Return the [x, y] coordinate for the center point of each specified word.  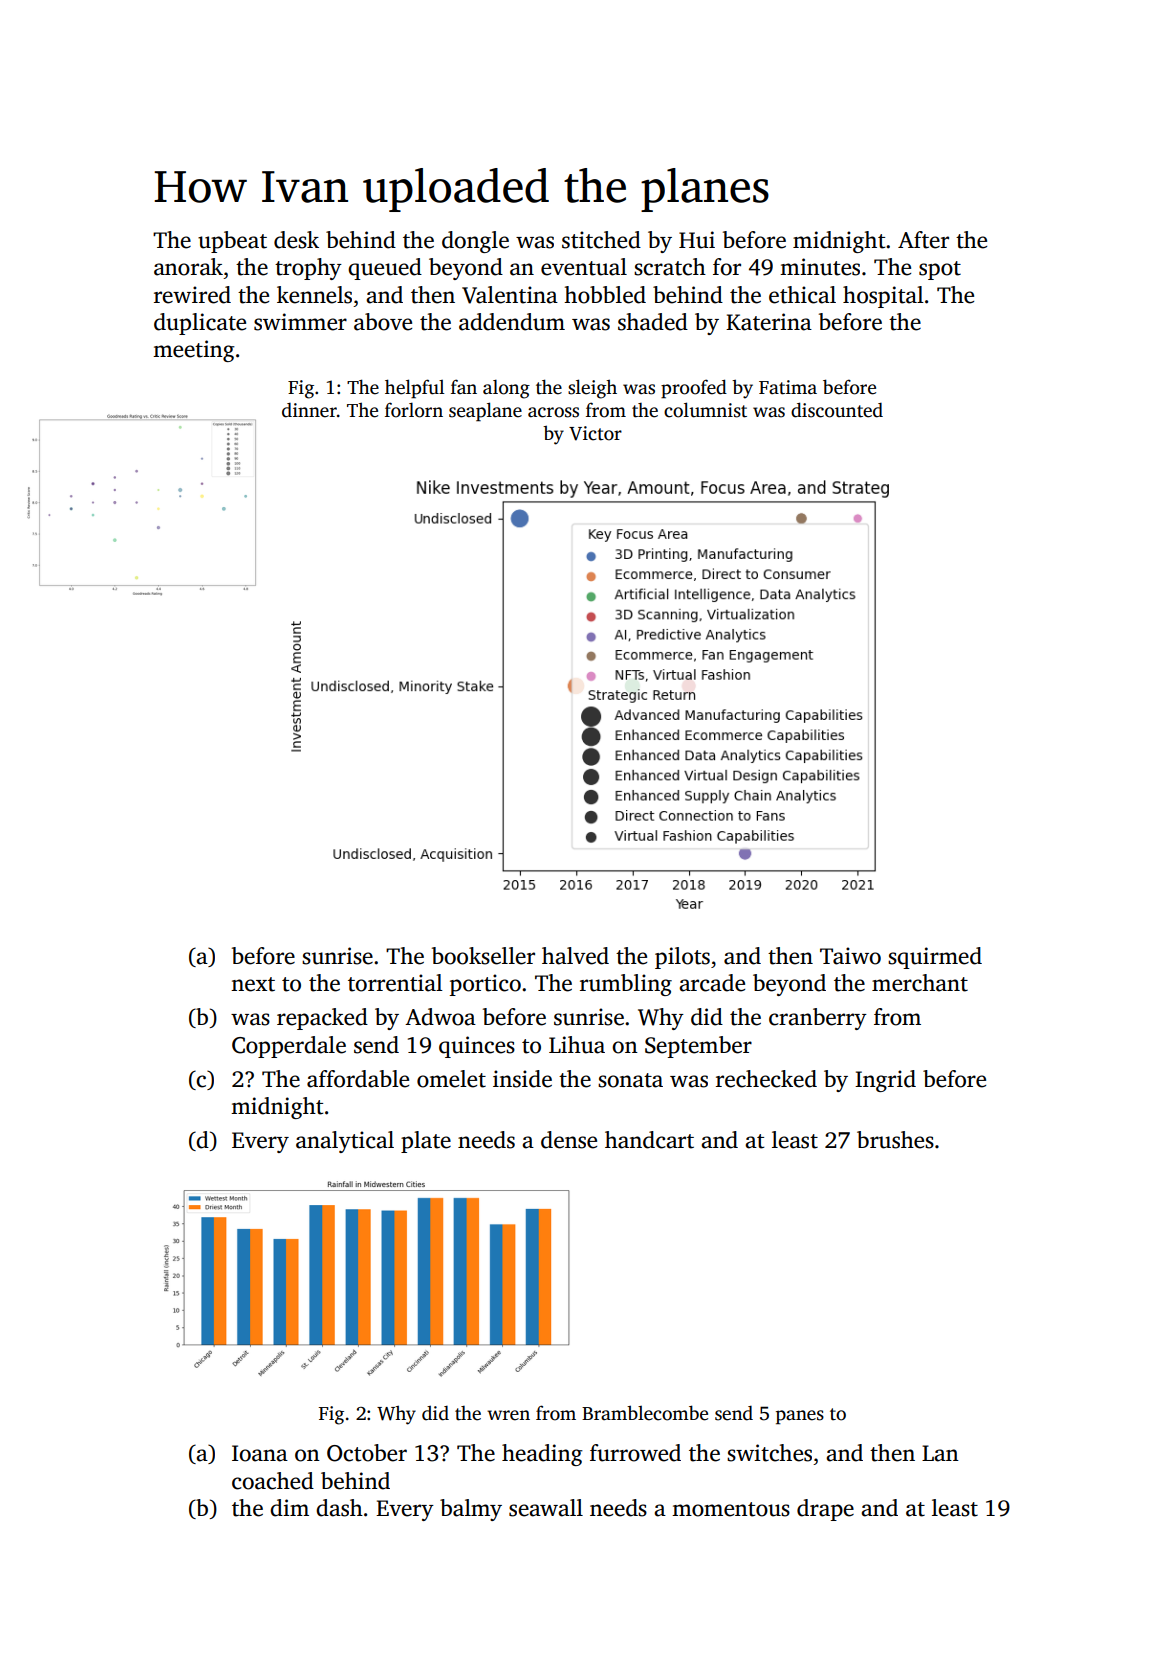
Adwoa [440, 1017]
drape [825, 1510]
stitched [601, 240]
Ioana [260, 1453]
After [923, 240]
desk [296, 240]
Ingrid [885, 1081]
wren [508, 1415]
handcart [649, 1140]
